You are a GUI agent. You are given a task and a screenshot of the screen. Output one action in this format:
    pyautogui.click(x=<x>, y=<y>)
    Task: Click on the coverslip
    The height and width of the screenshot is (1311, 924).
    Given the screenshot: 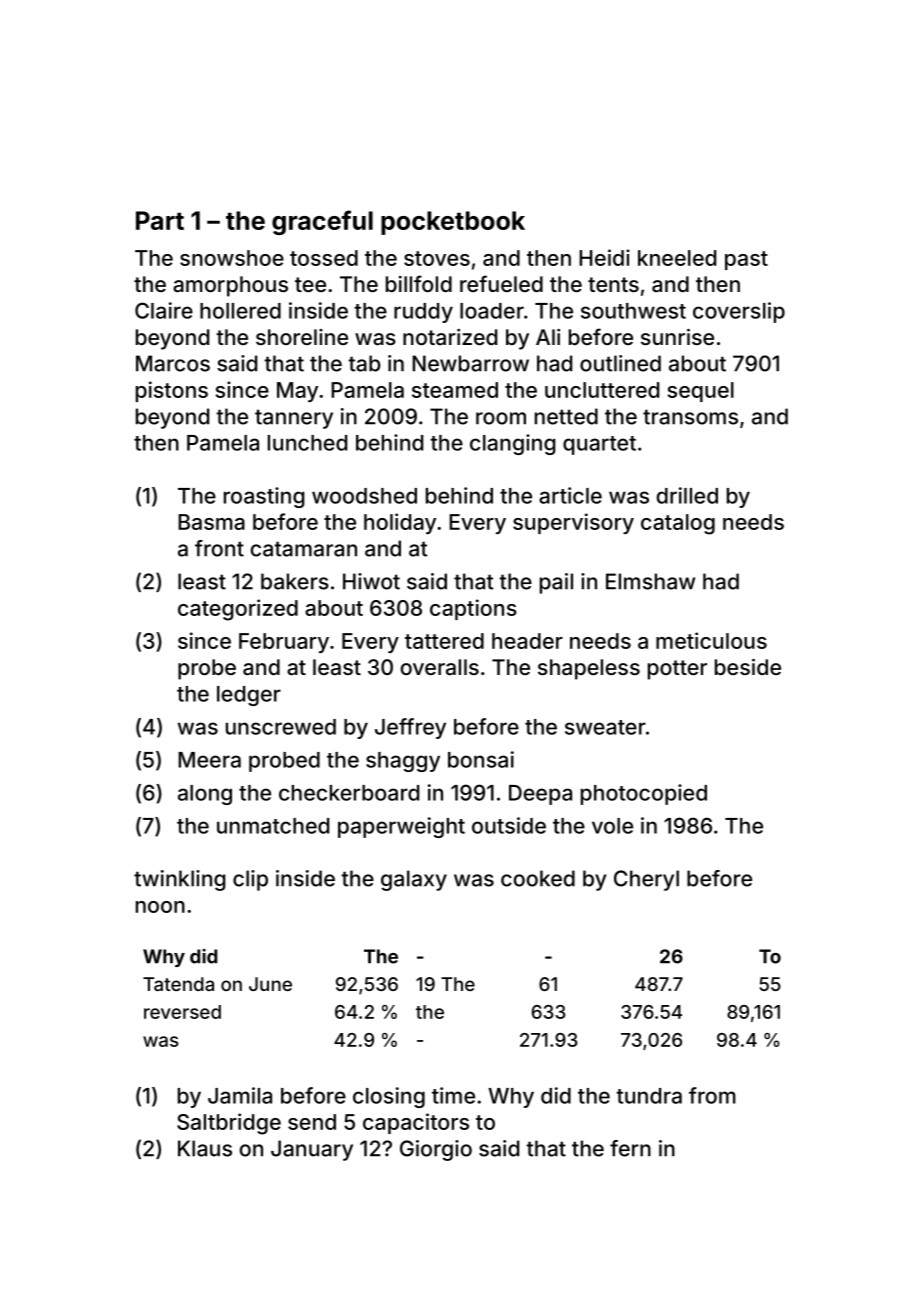 What is the action you would take?
    pyautogui.click(x=739, y=312)
